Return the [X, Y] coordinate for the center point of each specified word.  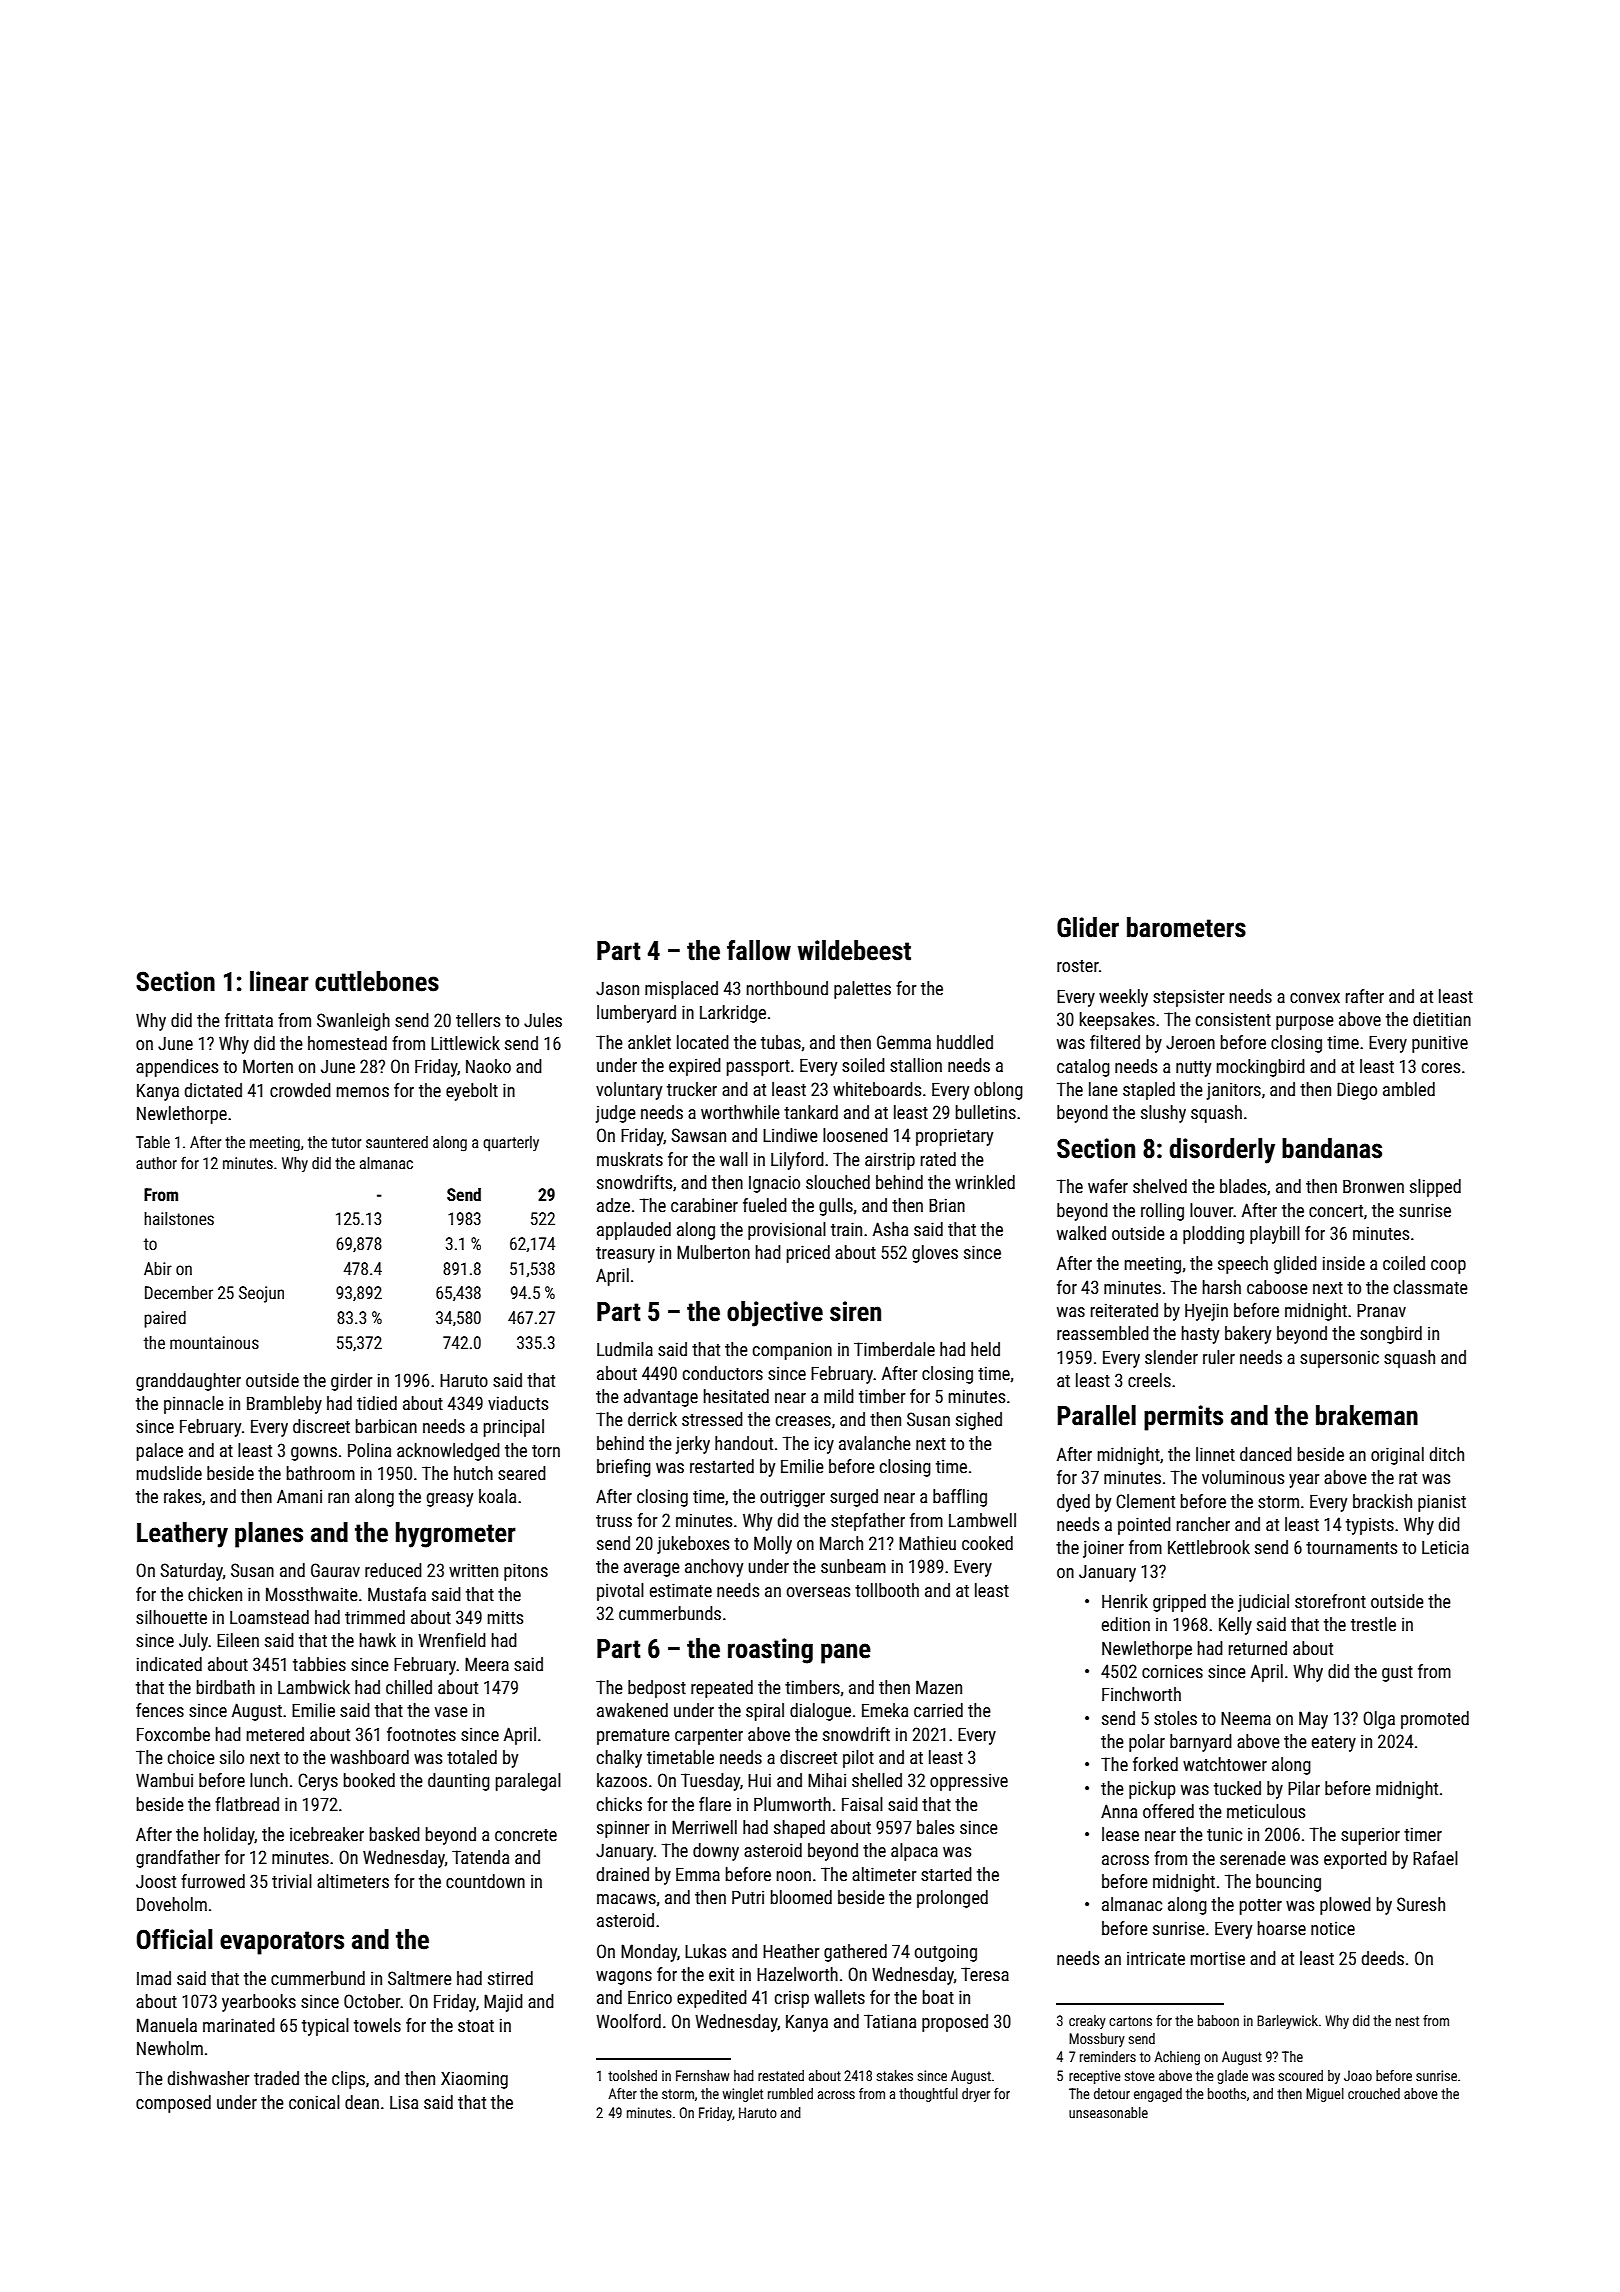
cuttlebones [377, 981]
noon [794, 1876]
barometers [1186, 927]
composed [173, 2104]
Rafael [1435, 1858]
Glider [1088, 927]
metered [275, 1734]
